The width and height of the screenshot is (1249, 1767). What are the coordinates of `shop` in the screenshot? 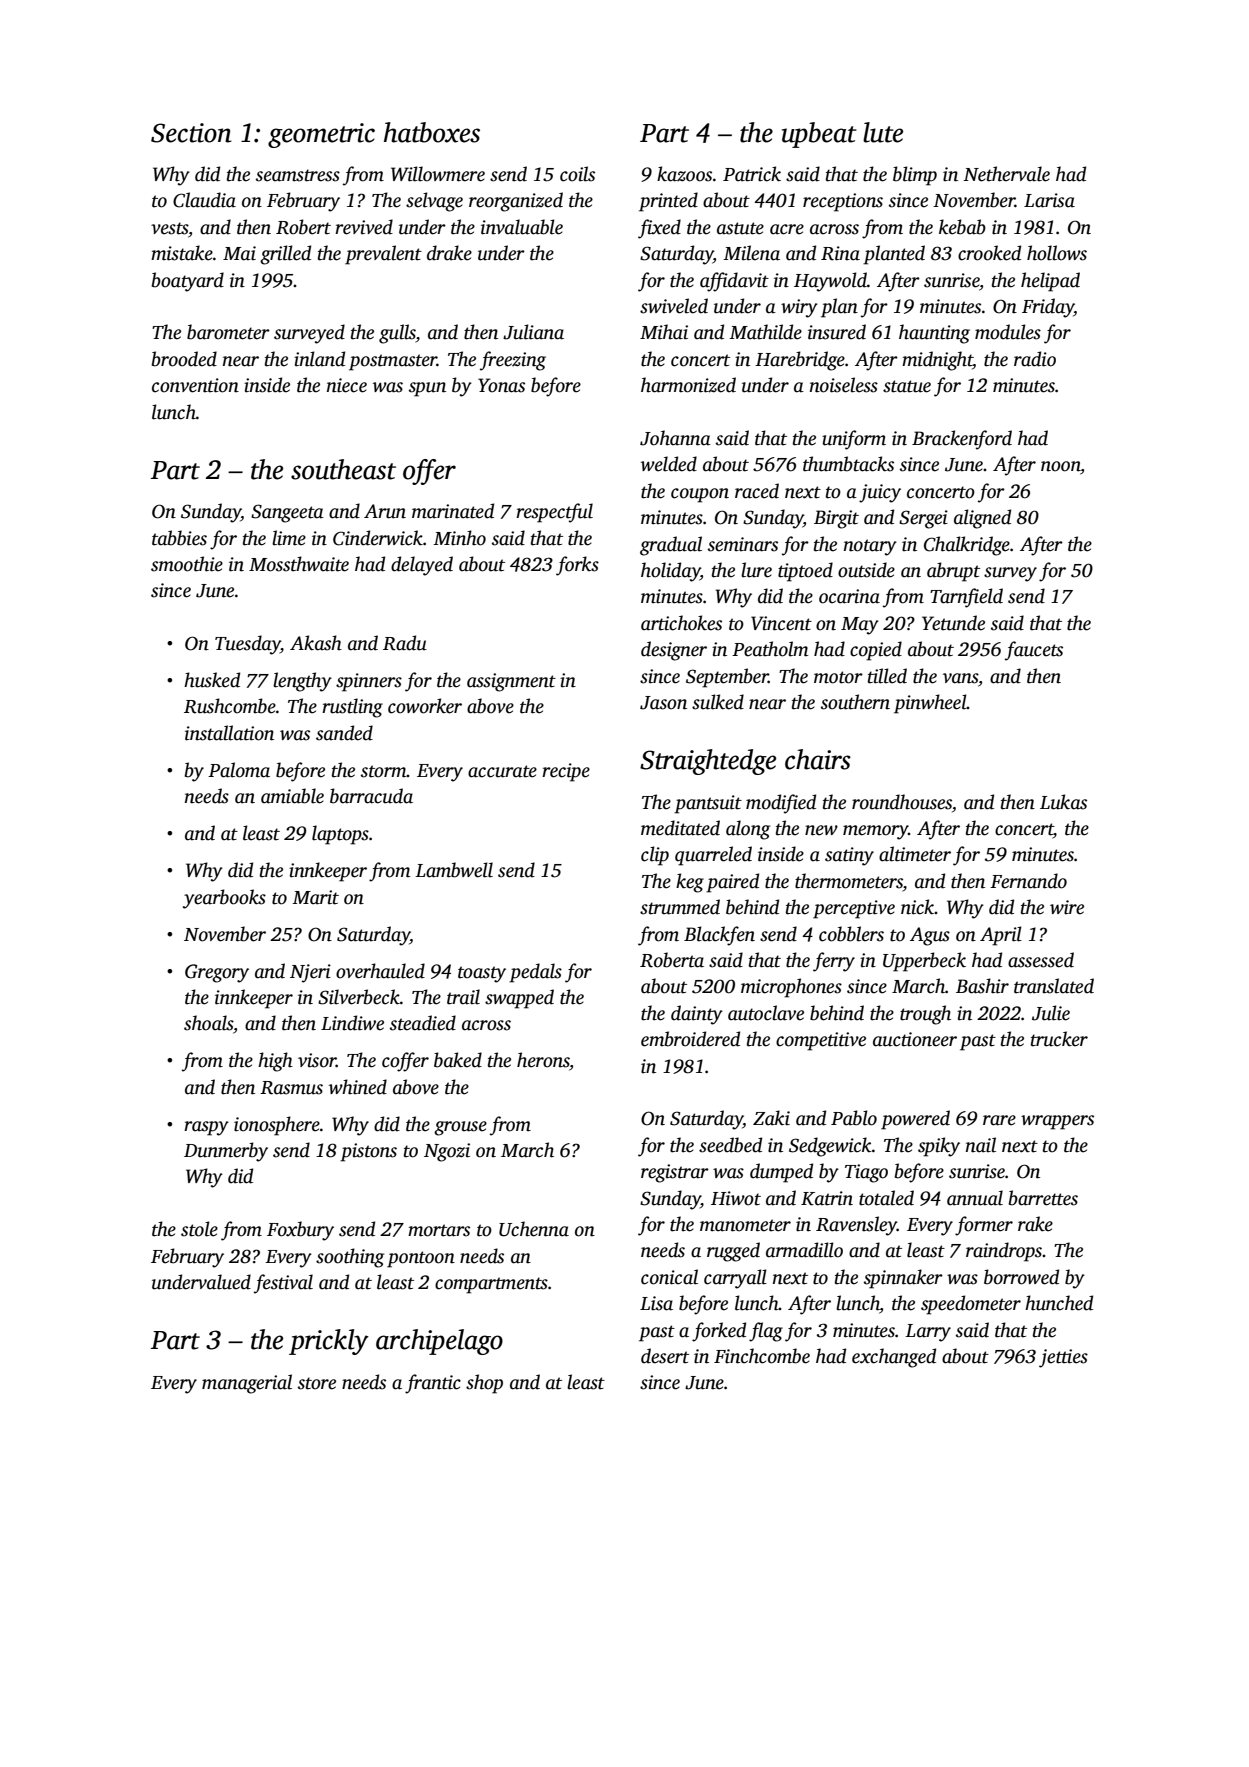 It's located at (484, 1384).
